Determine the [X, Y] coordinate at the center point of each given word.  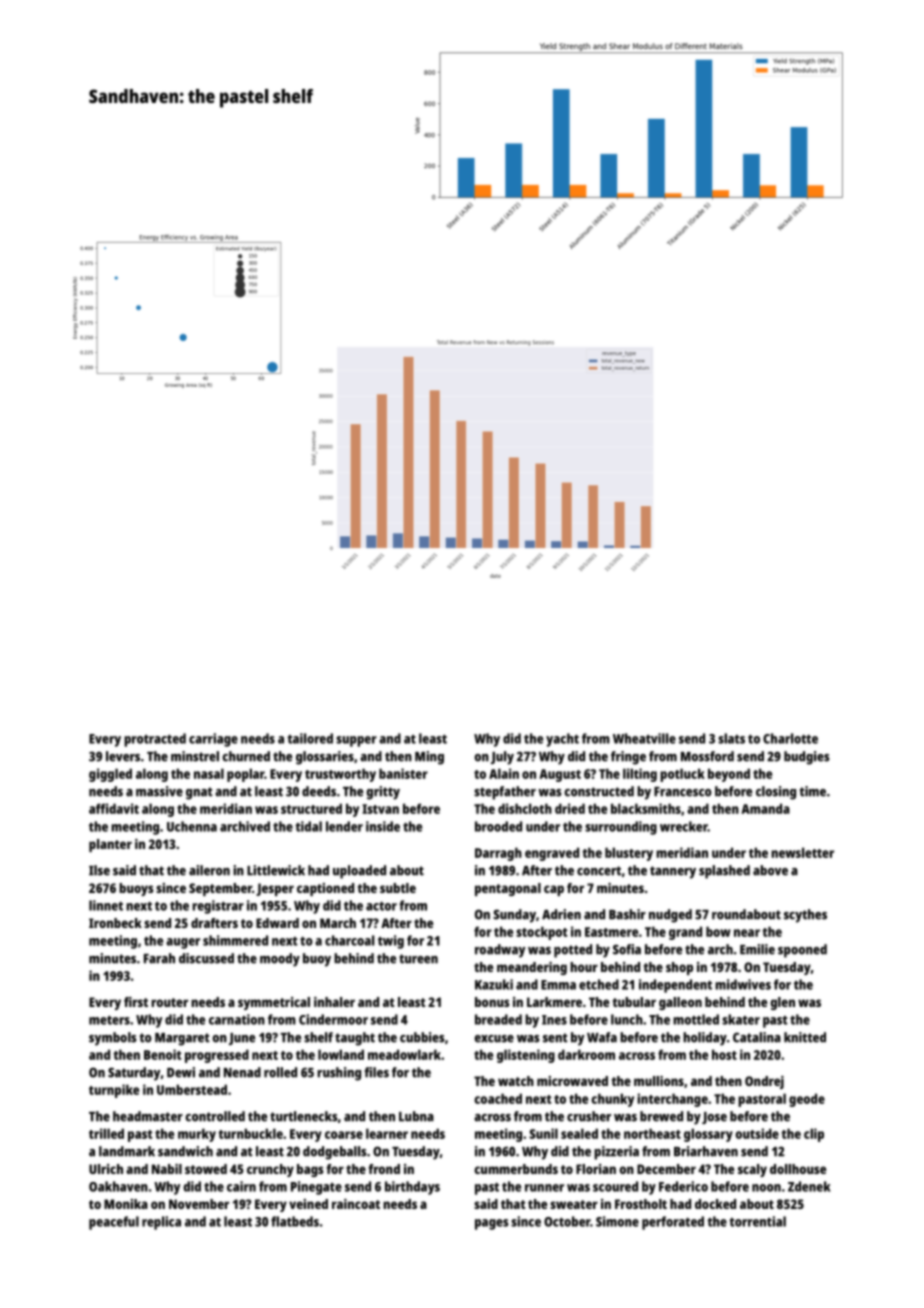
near [747, 933]
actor [381, 906]
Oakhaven [118, 1186]
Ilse [99, 870]
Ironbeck [115, 923]
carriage [213, 740]
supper [356, 741]
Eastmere [611, 932]
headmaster [148, 1116]
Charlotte [790, 738]
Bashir [627, 914]
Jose [714, 1118]
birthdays [412, 1188]
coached [498, 1098]
